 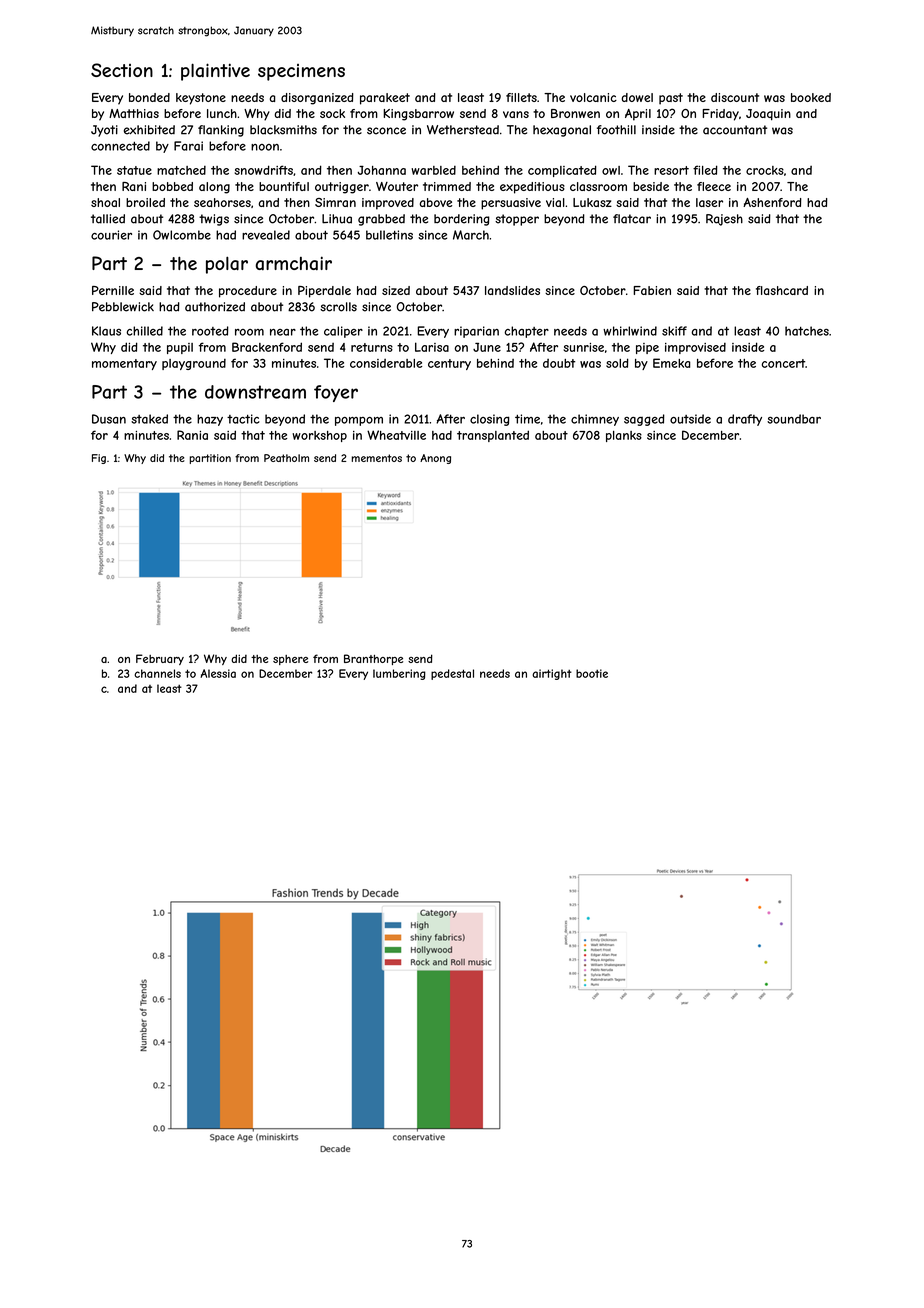 I want to click on Kingsbarrow, so click(x=418, y=115).
